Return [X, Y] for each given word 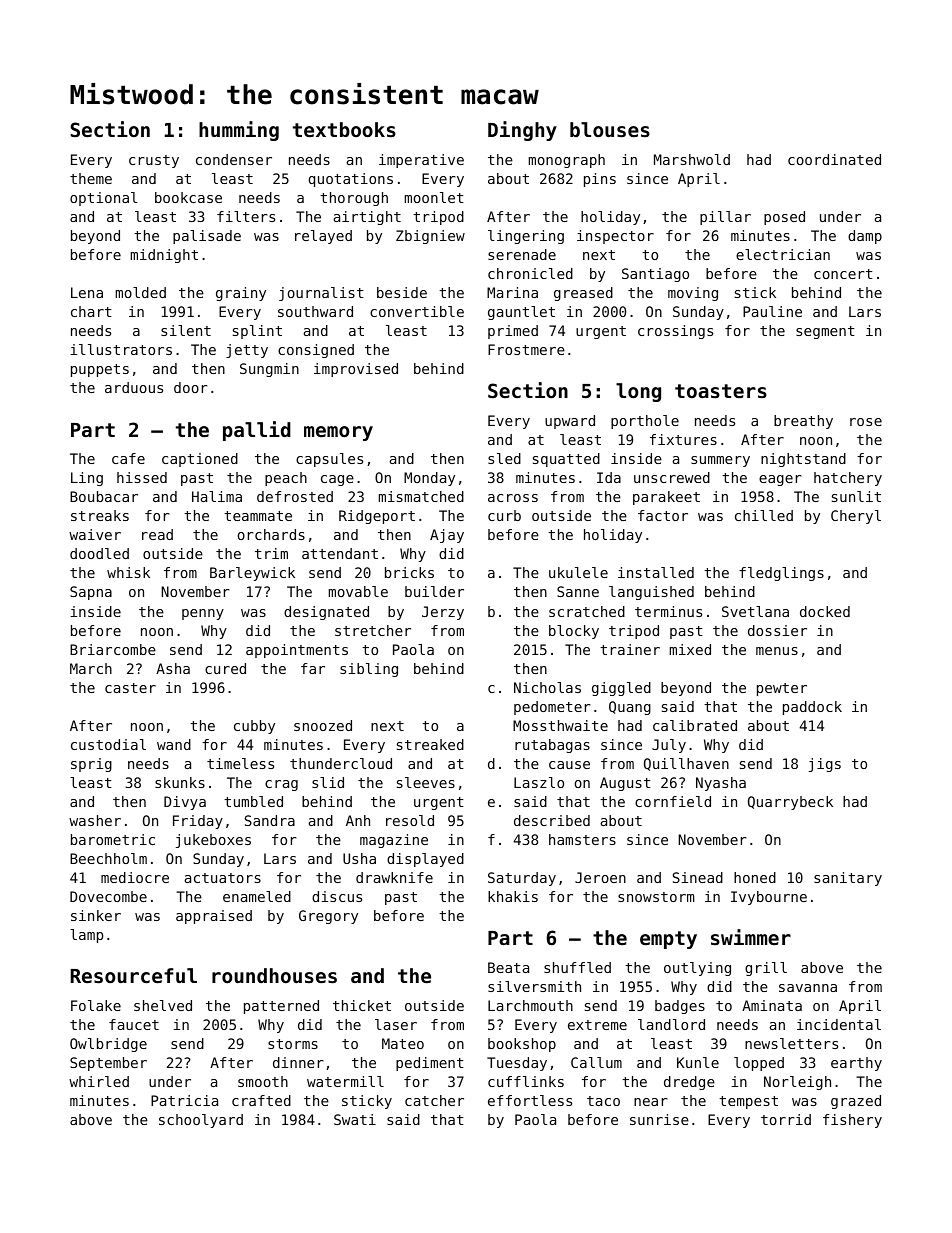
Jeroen [600, 877]
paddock [812, 708]
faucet [134, 1024]
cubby [254, 727]
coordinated [834, 159]
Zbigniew [430, 237]
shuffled [577, 967]
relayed [323, 237]
